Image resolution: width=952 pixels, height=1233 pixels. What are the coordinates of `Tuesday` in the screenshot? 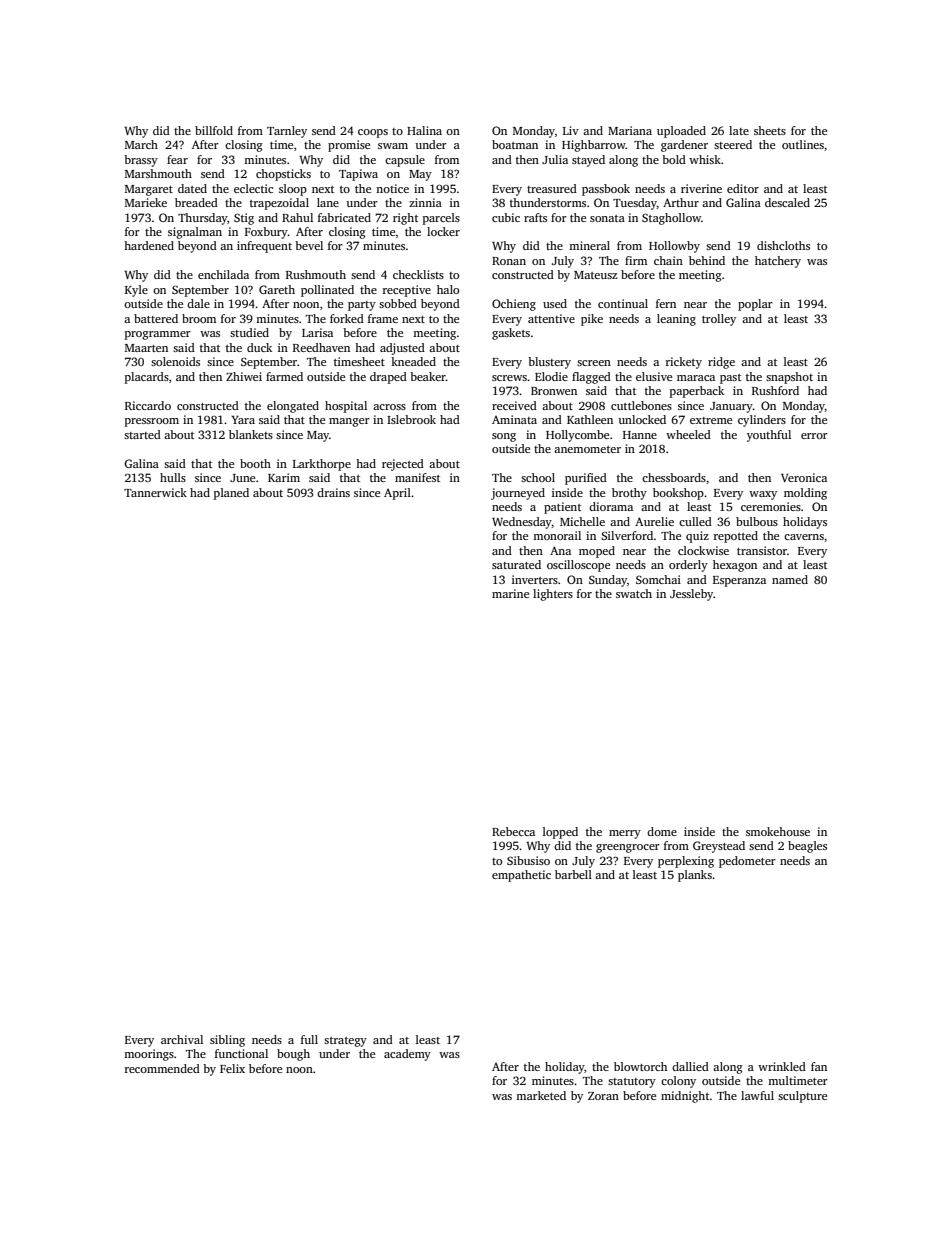 It's located at (635, 204).
